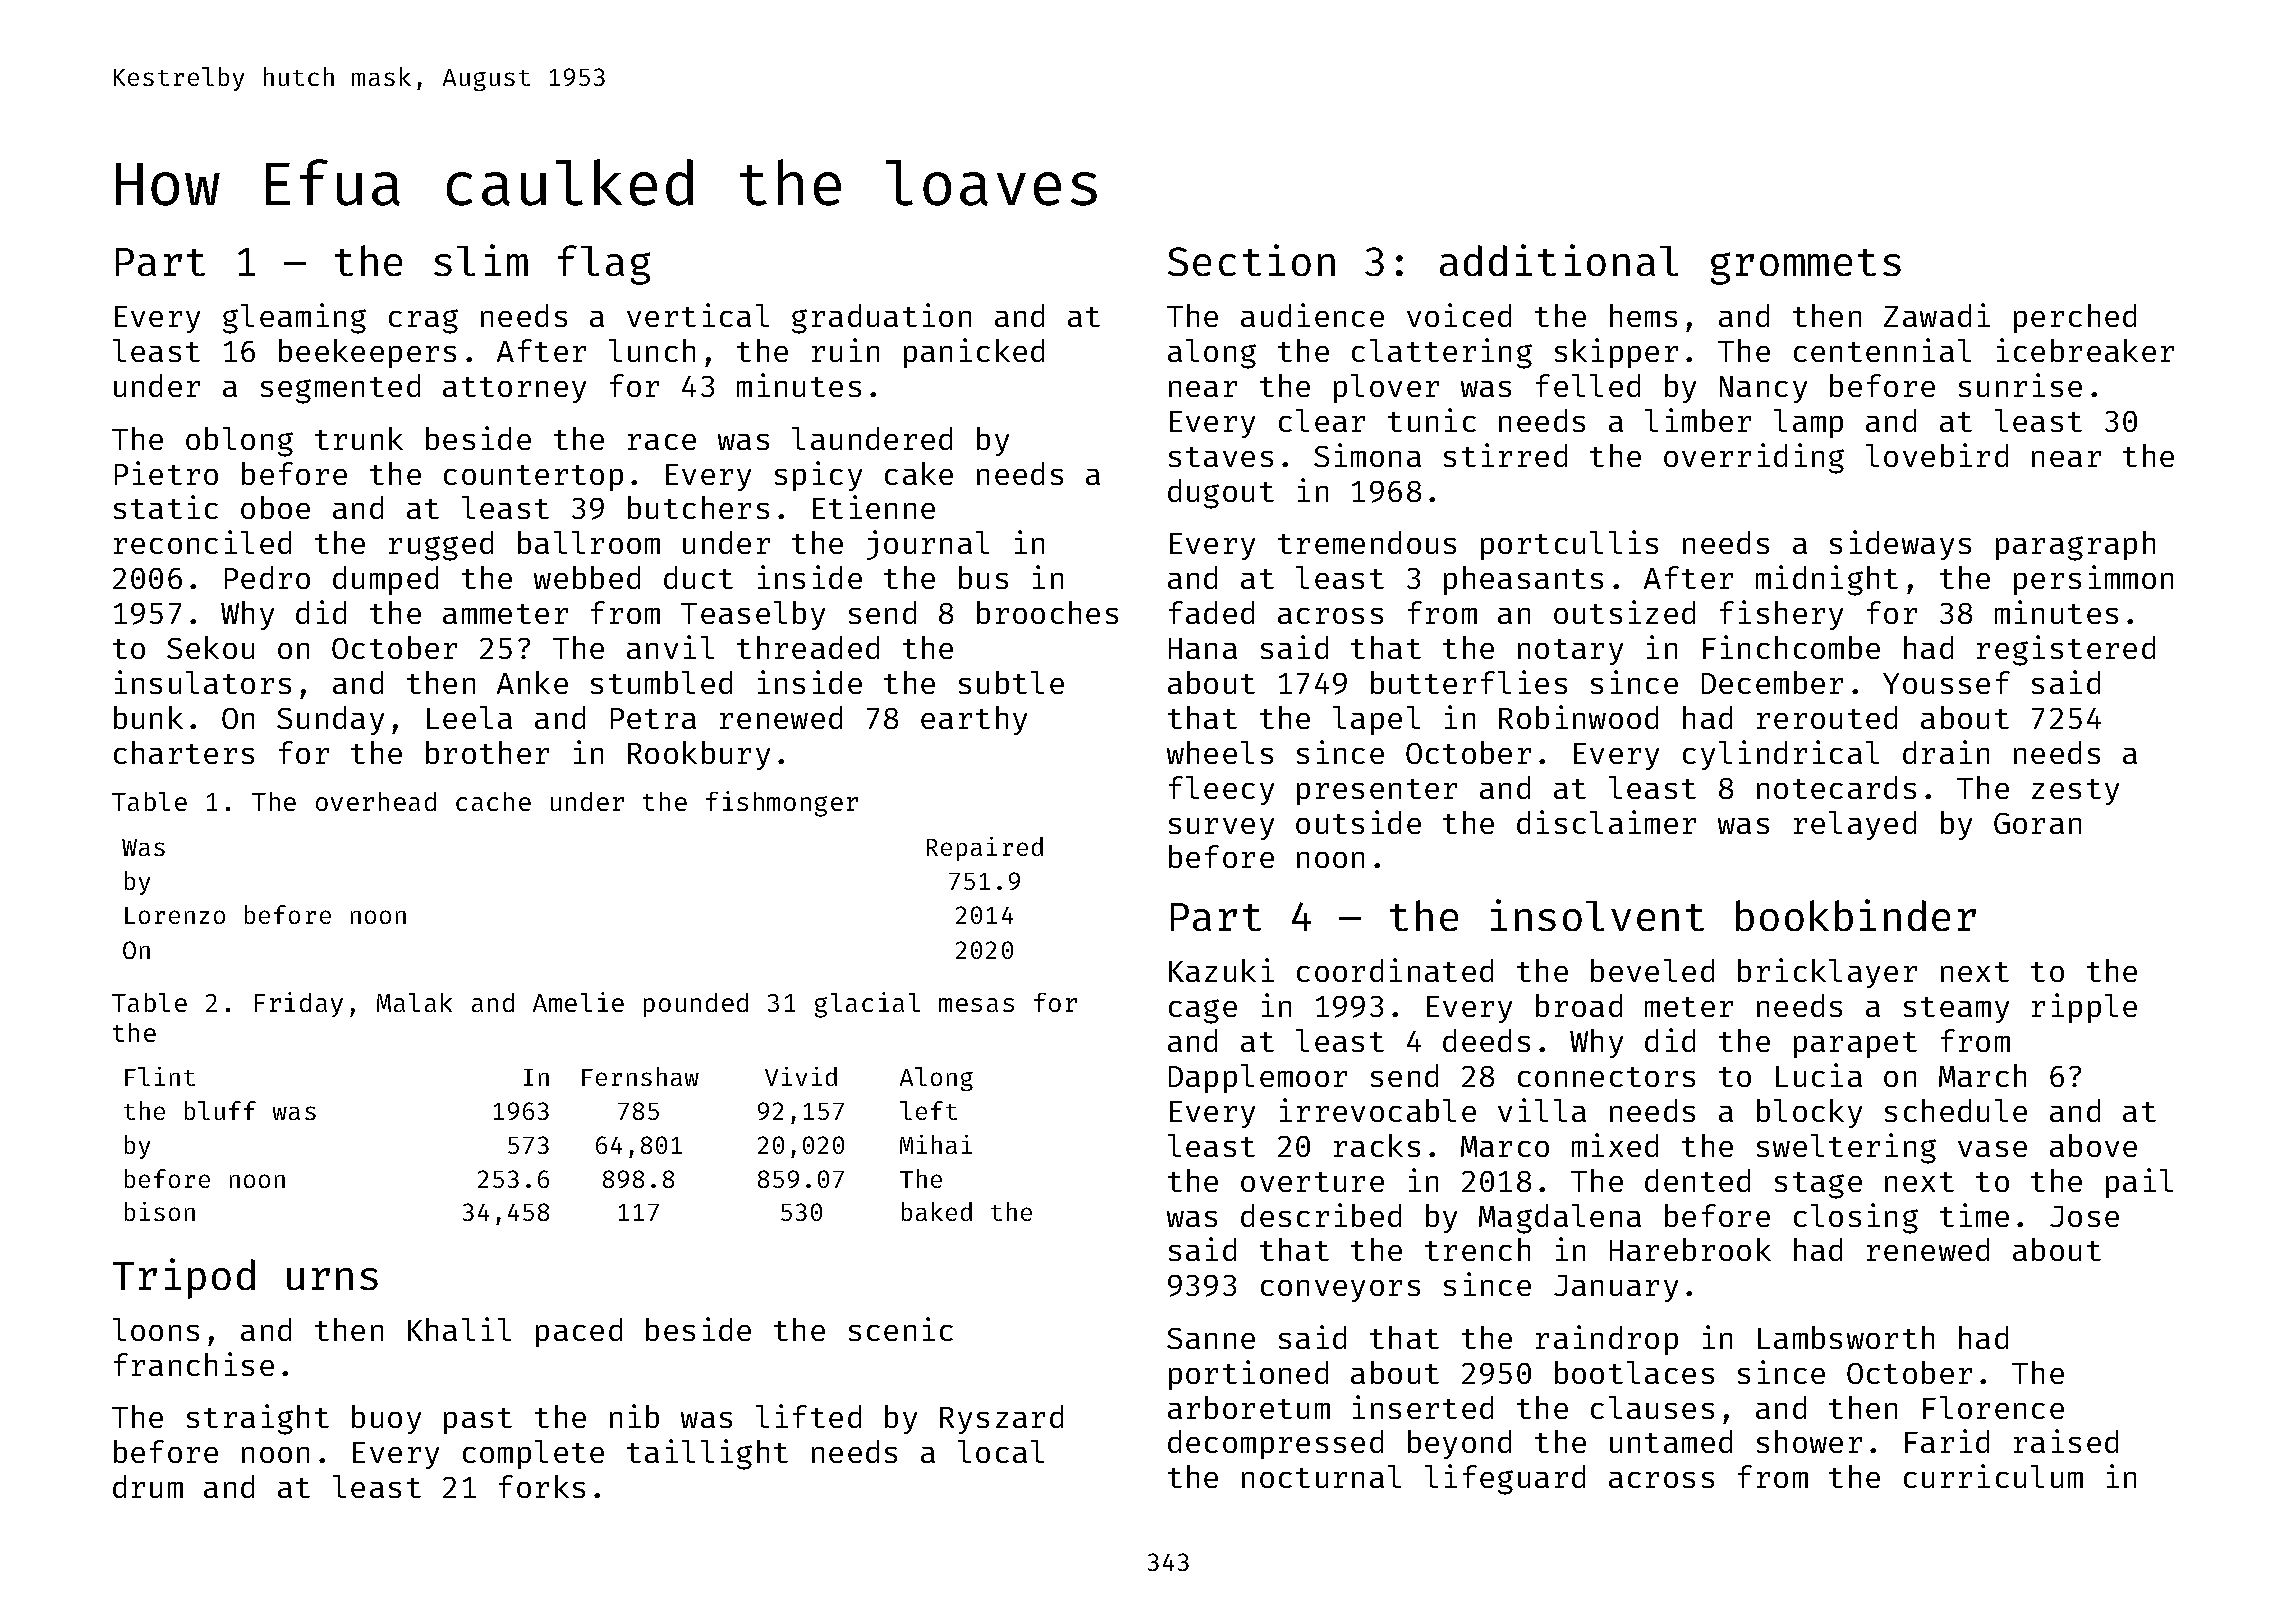 This image has width=2292, height=1620. Describe the element at coordinates (1982, 1075) in the image. I see `March` at that location.
